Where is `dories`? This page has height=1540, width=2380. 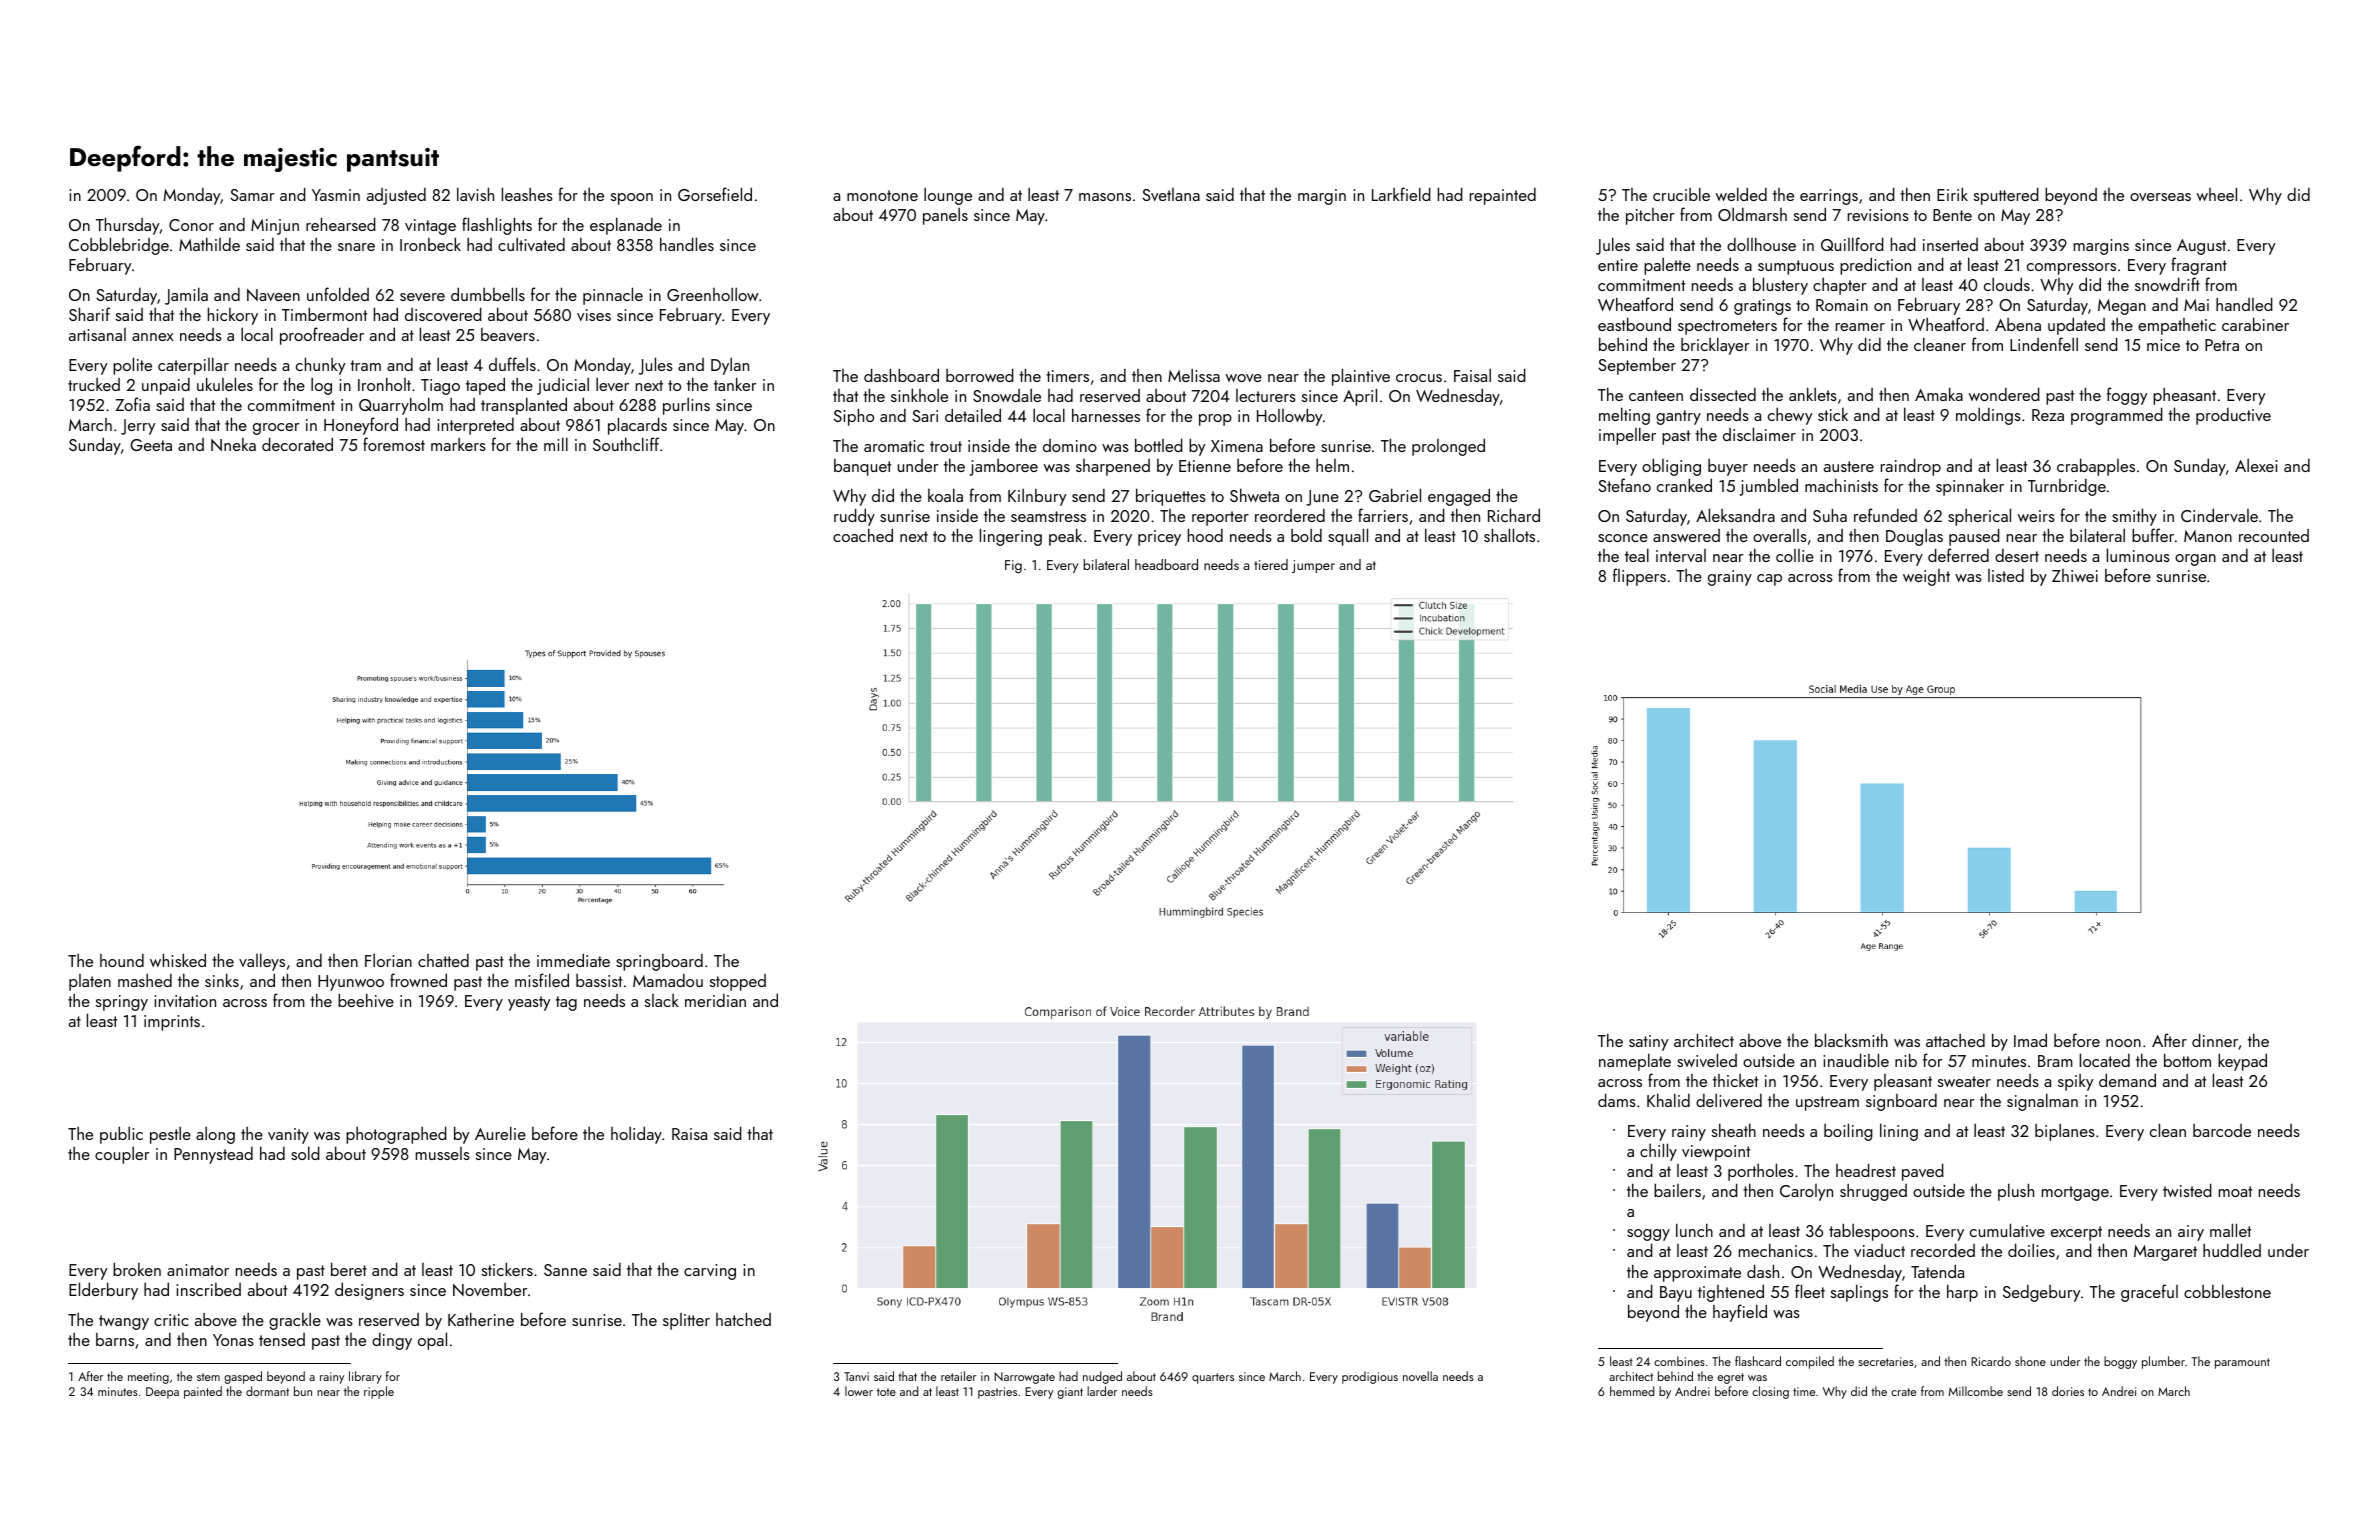 dories is located at coordinates (2068, 1391).
